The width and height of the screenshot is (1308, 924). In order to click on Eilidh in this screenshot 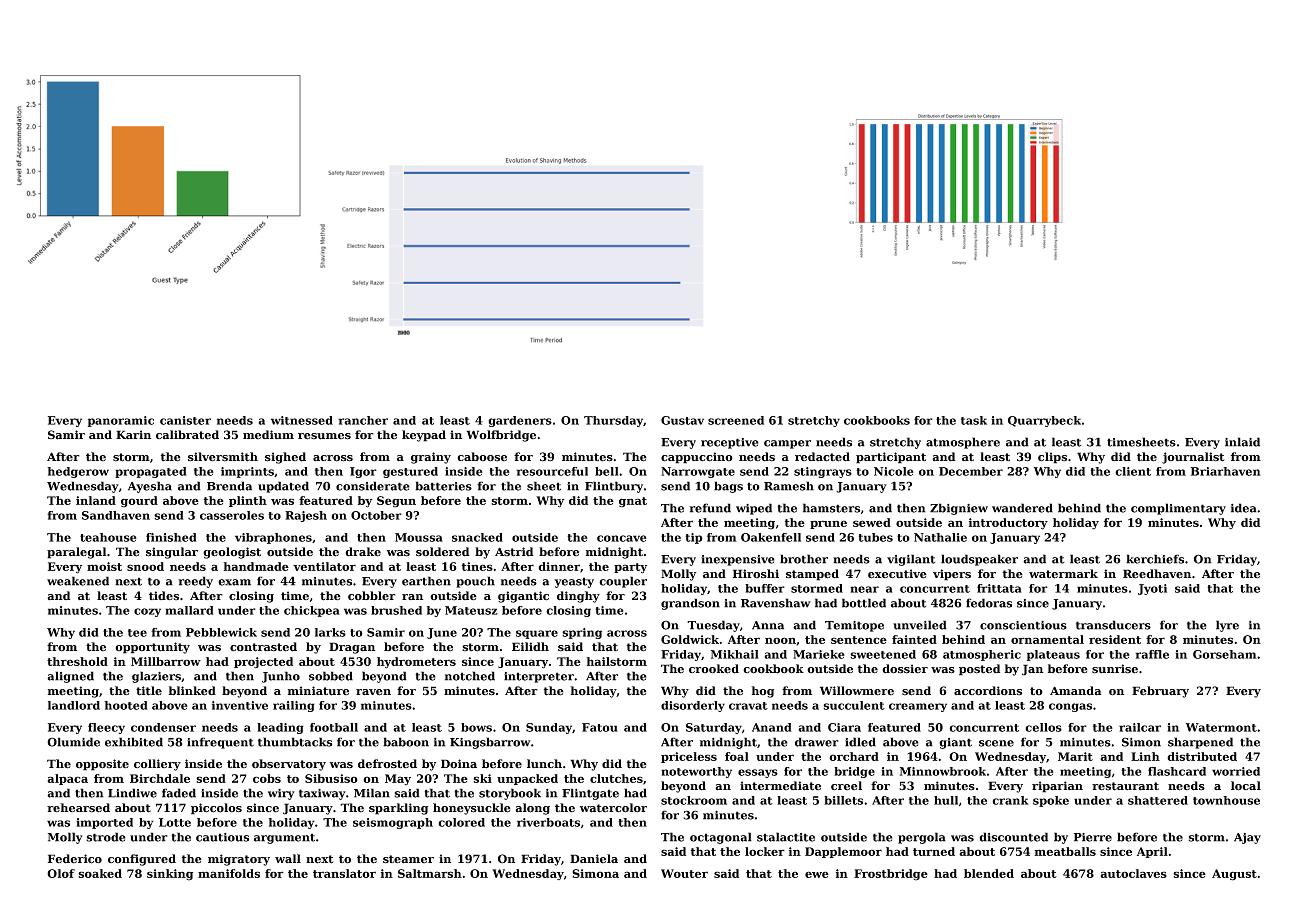, I will do `click(530, 646)`.
